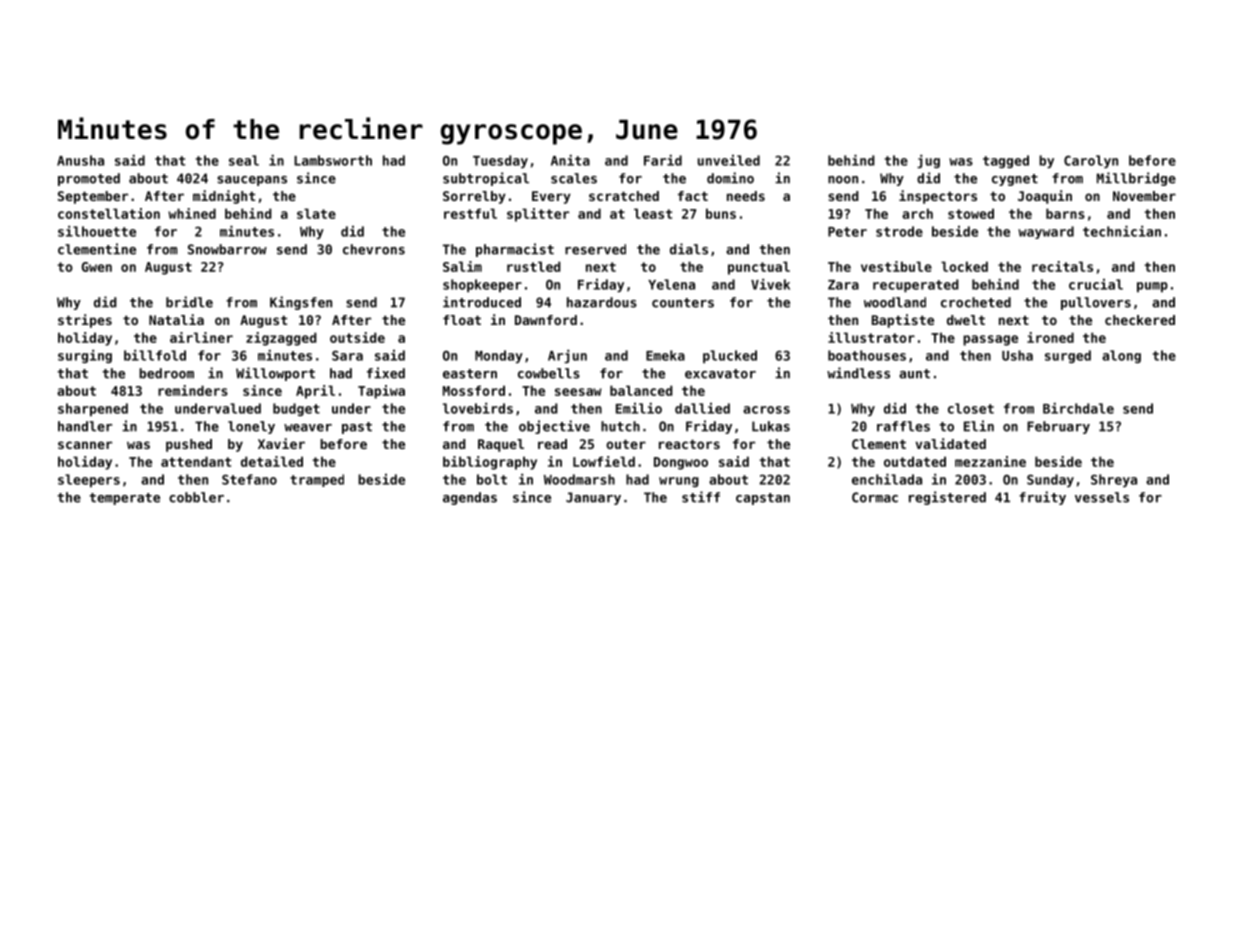 The width and height of the image is (1233, 952). Describe the element at coordinates (1121, 356) in the image. I see `along` at that location.
